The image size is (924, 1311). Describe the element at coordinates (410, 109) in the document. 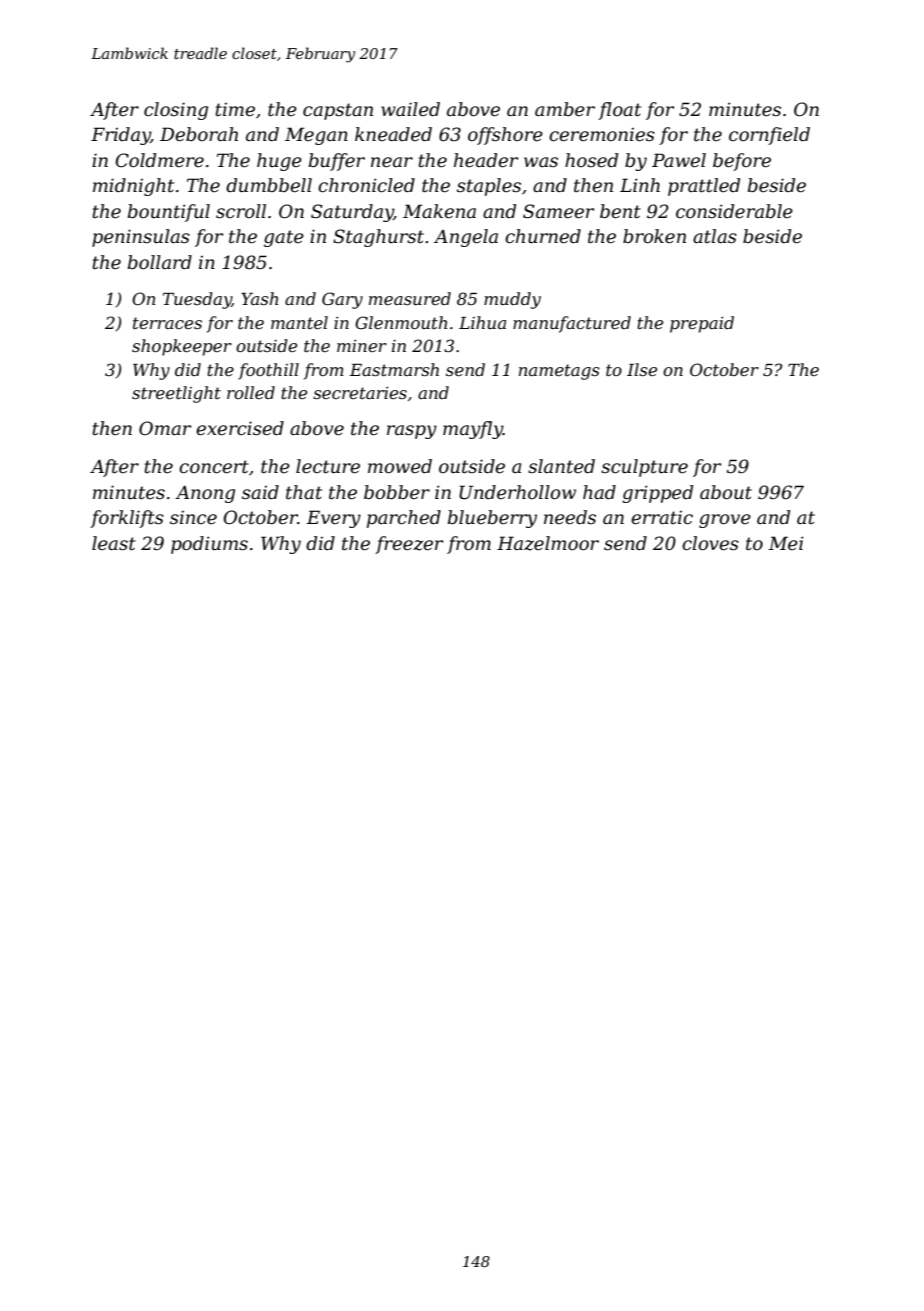

I see `wailed` at that location.
